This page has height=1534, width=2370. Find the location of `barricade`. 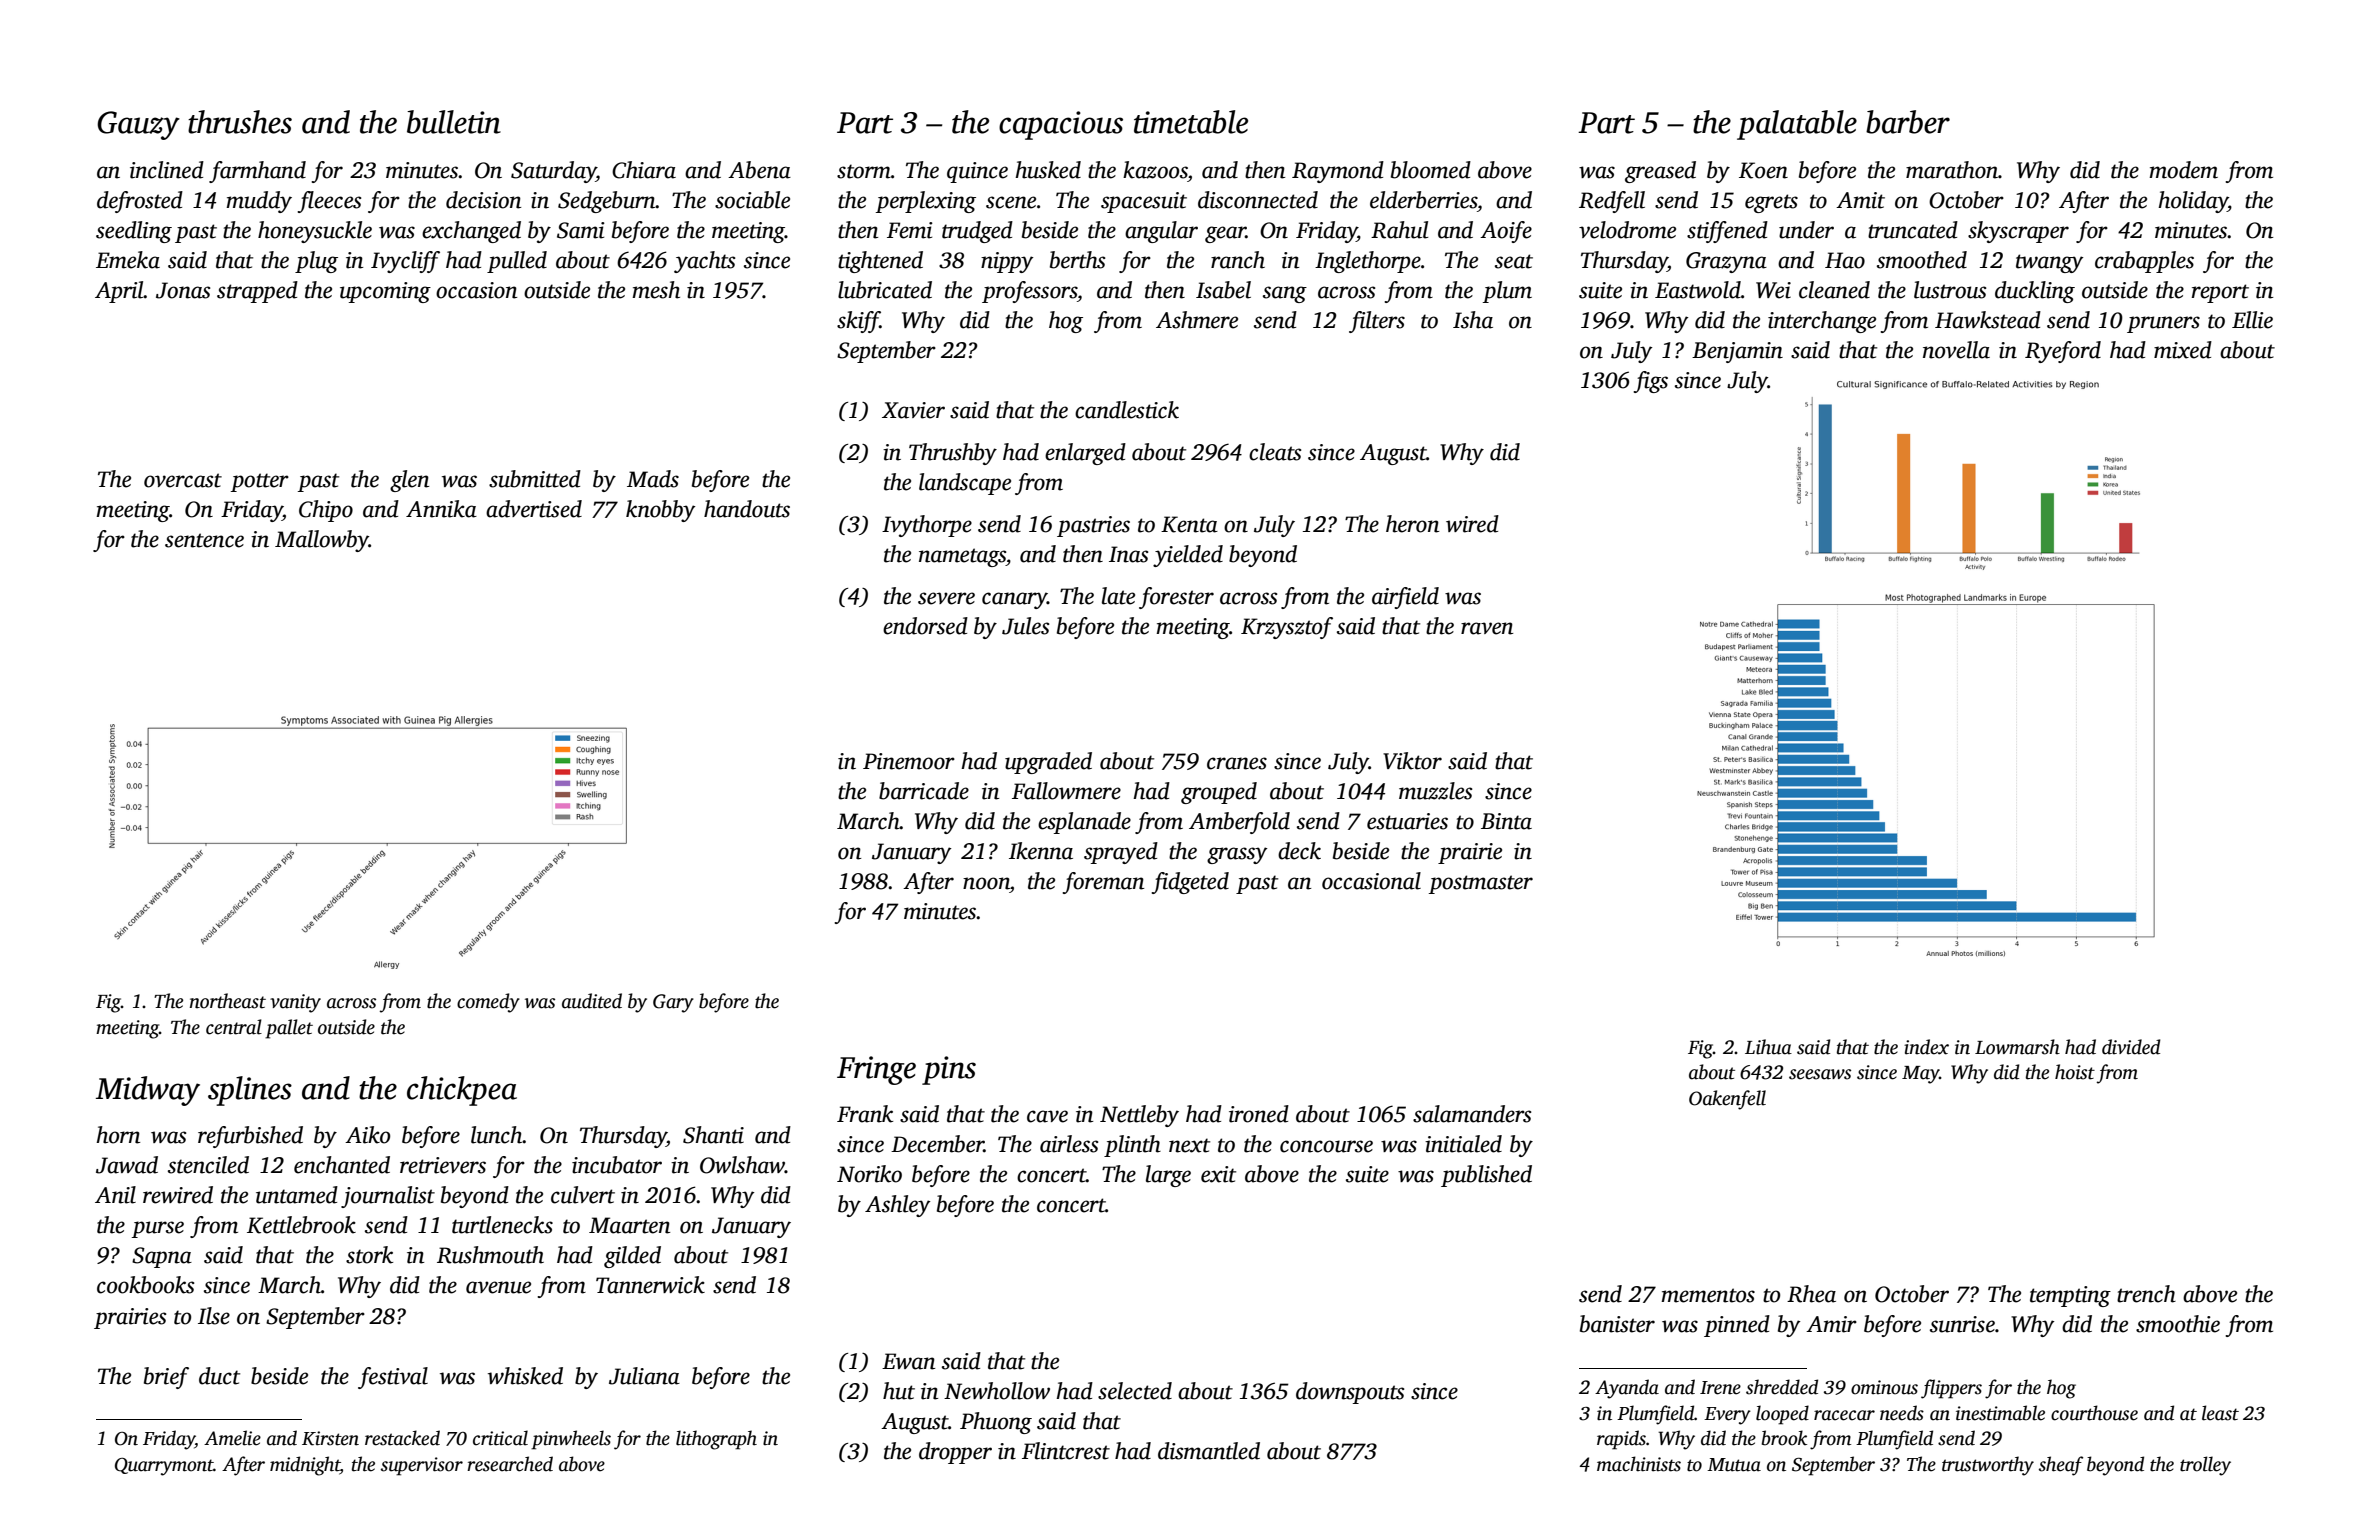

barricade is located at coordinates (924, 791).
